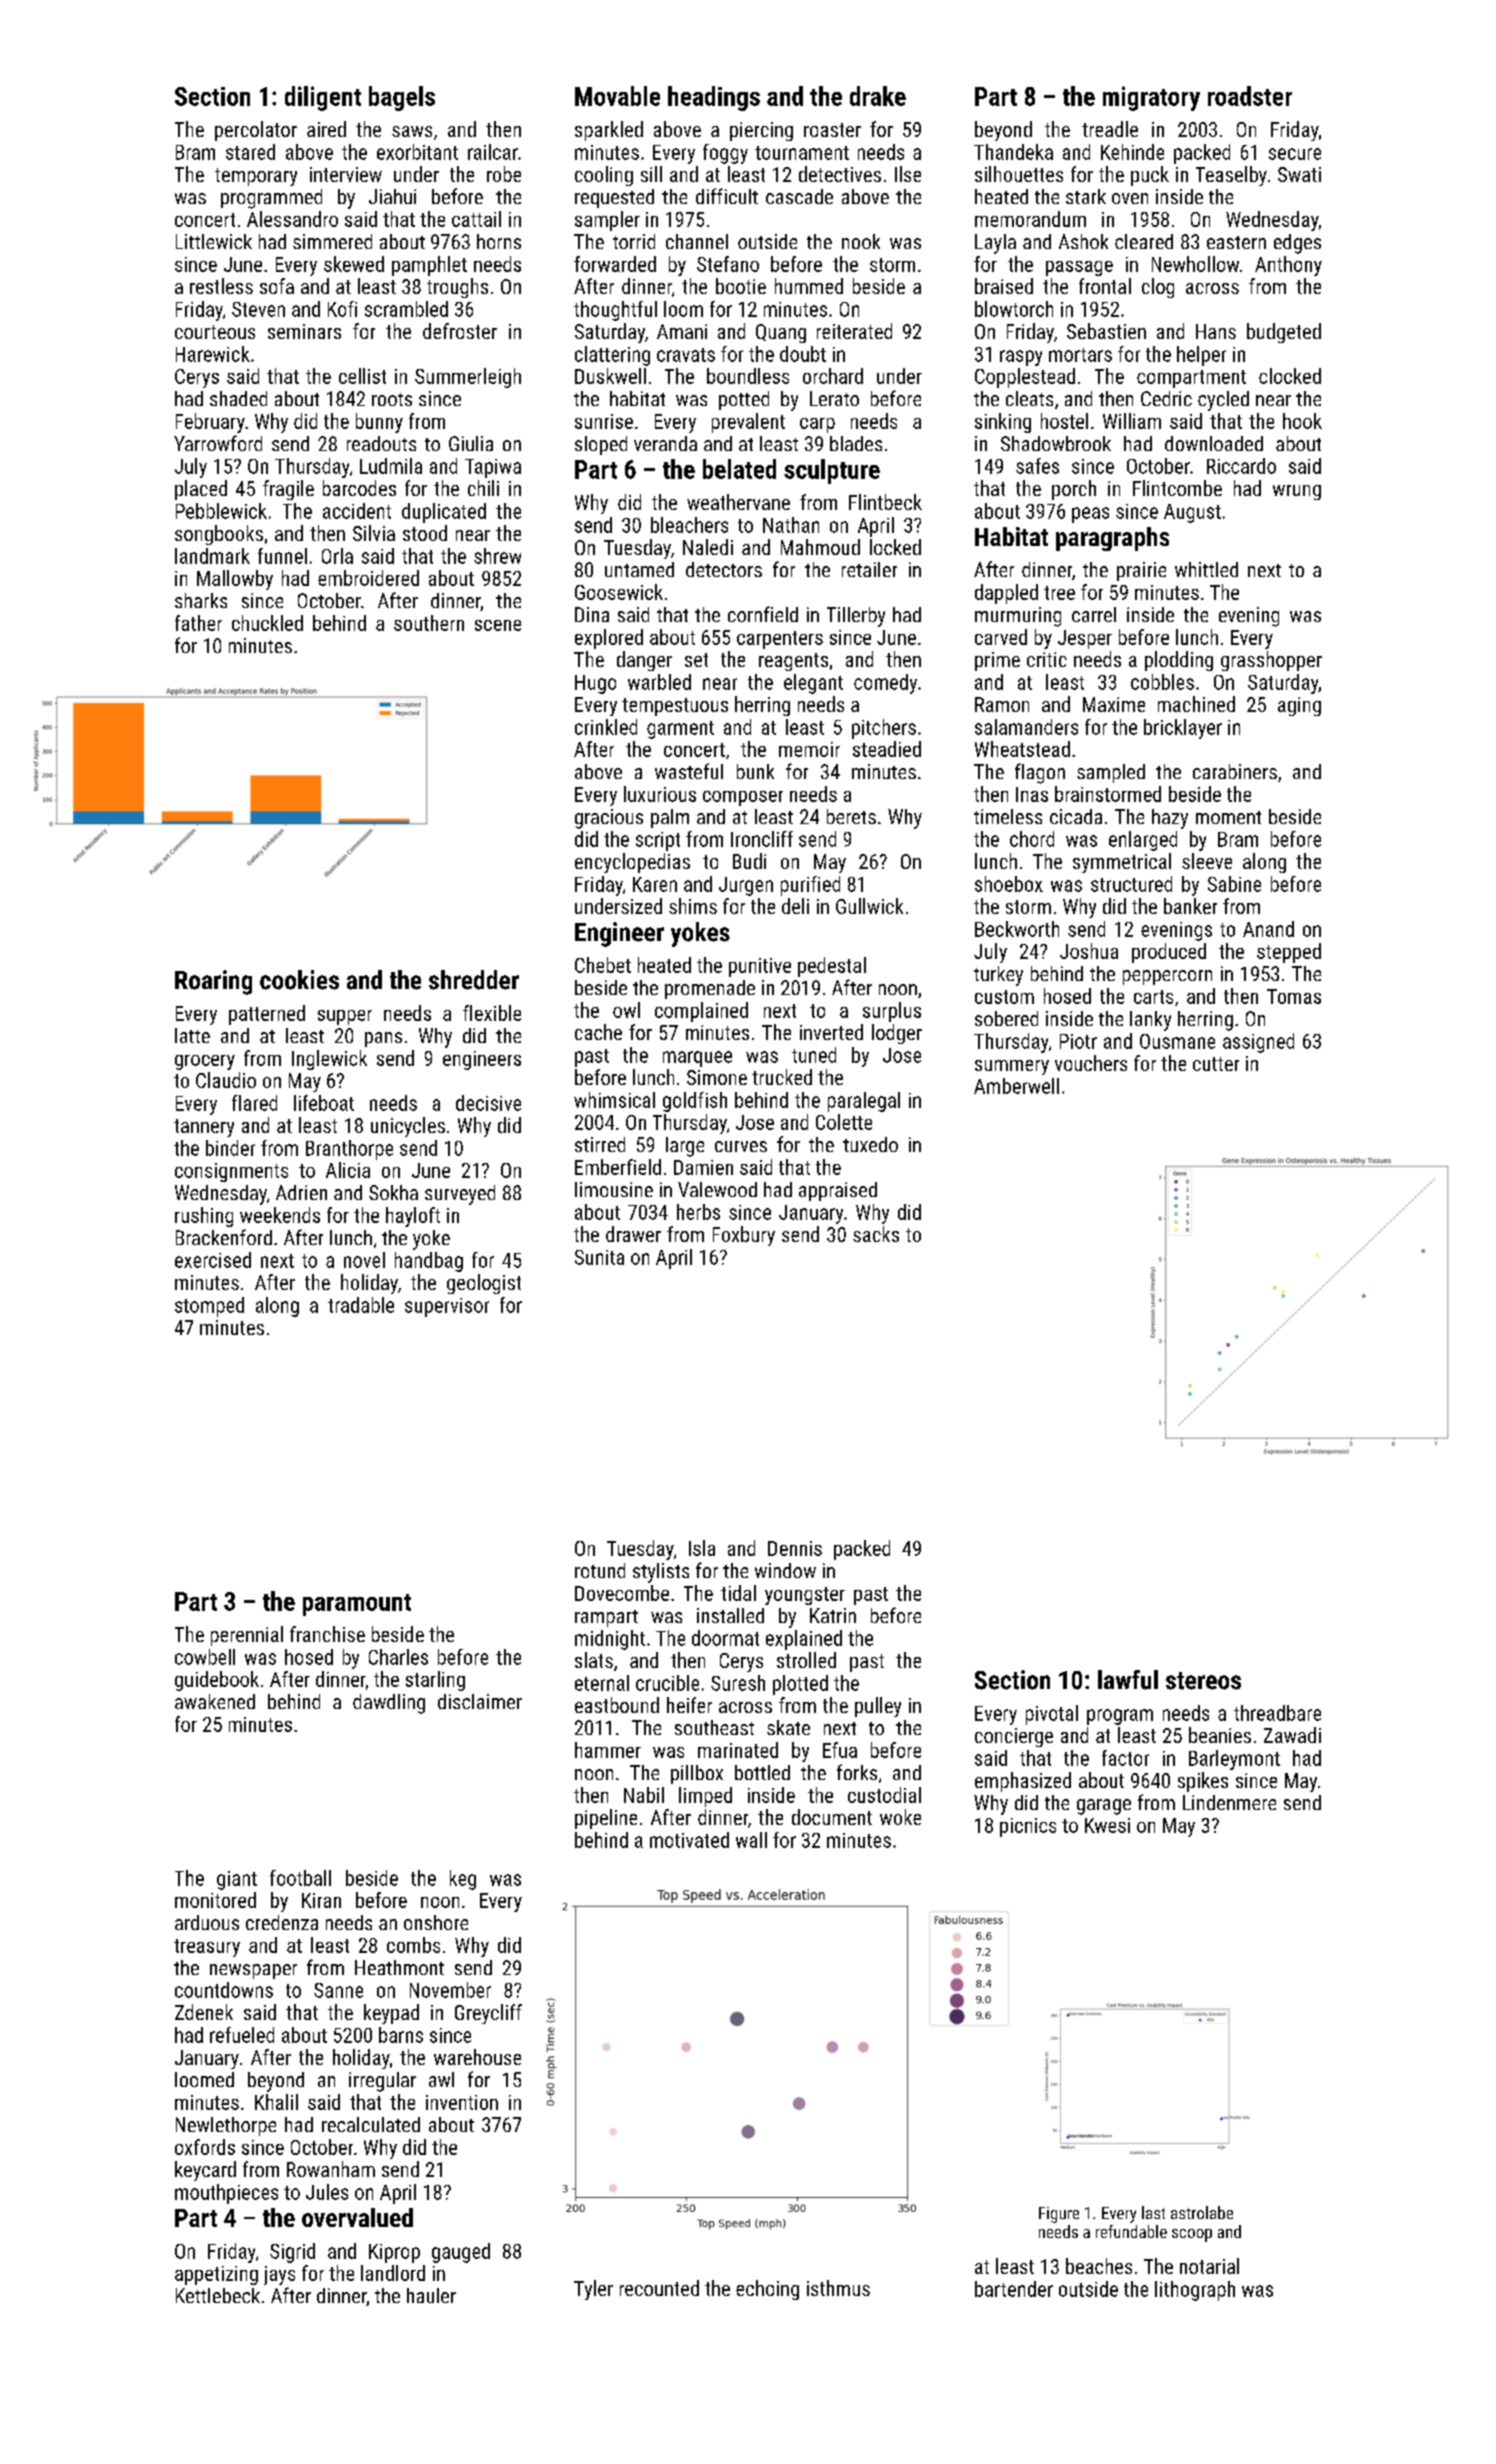 Image resolution: width=1496 pixels, height=2464 pixels. I want to click on Kettlebeck, so click(218, 2295).
